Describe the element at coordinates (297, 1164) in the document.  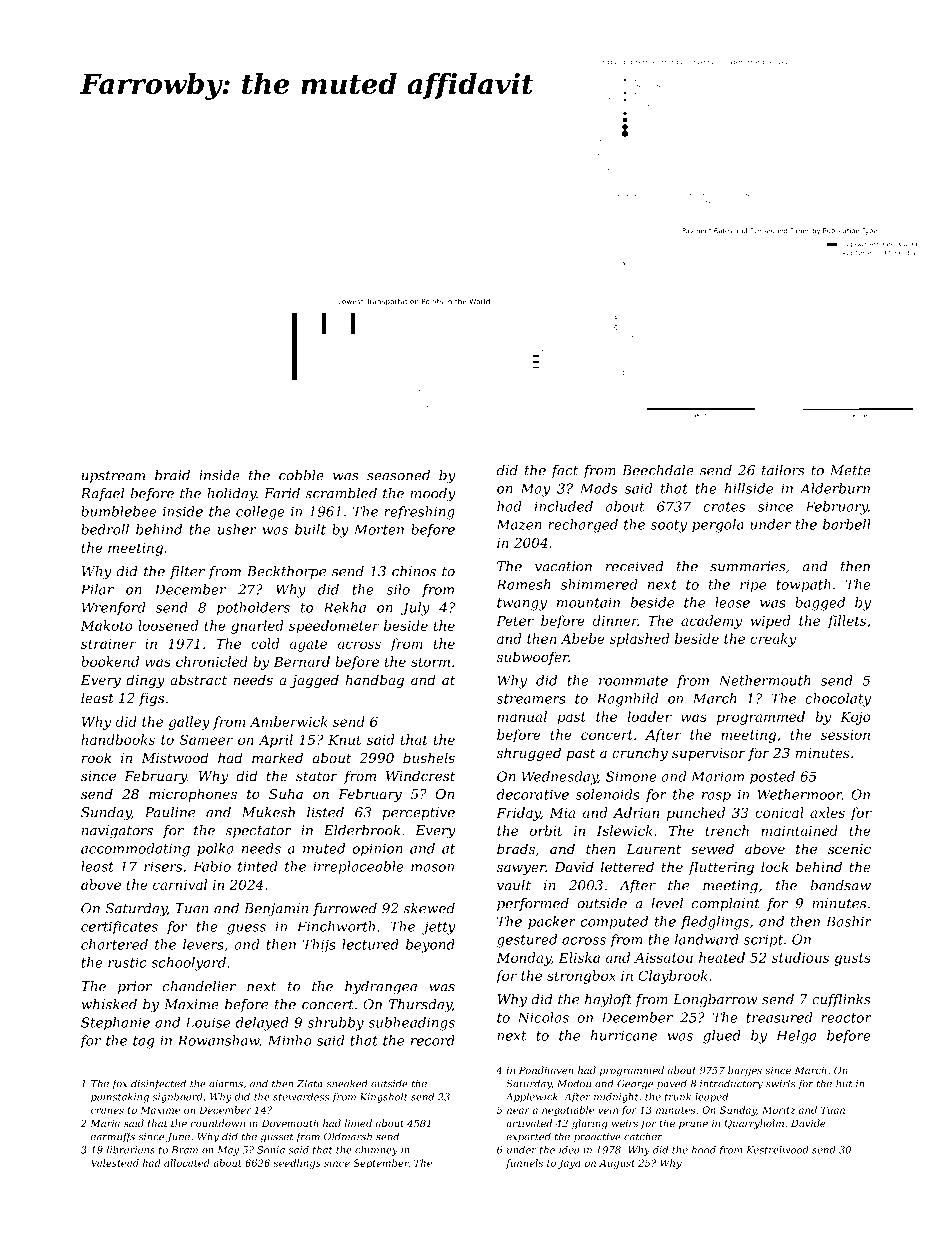
I see `seedlings` at that location.
